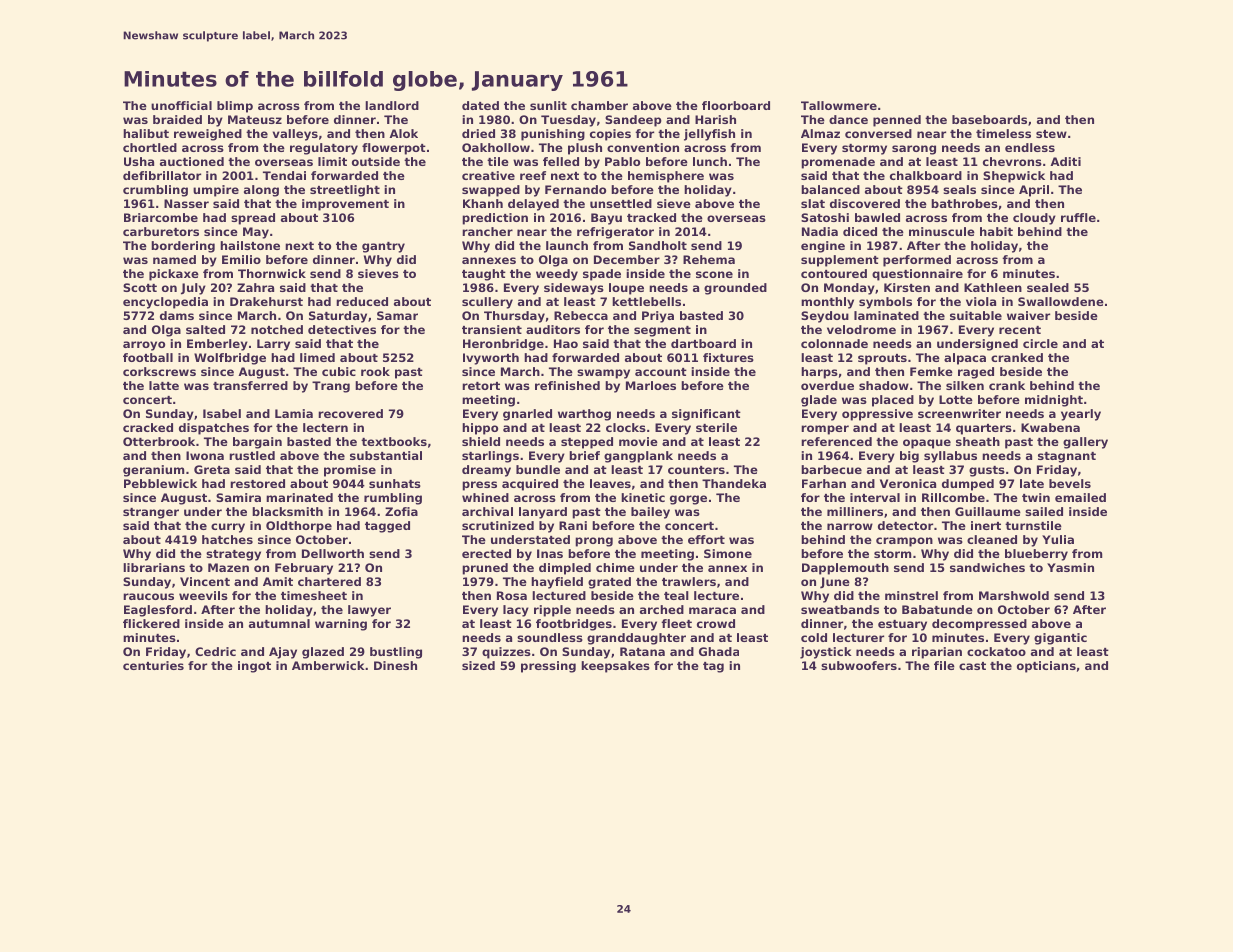 The image size is (1233, 952). I want to click on penned, so click(897, 121).
